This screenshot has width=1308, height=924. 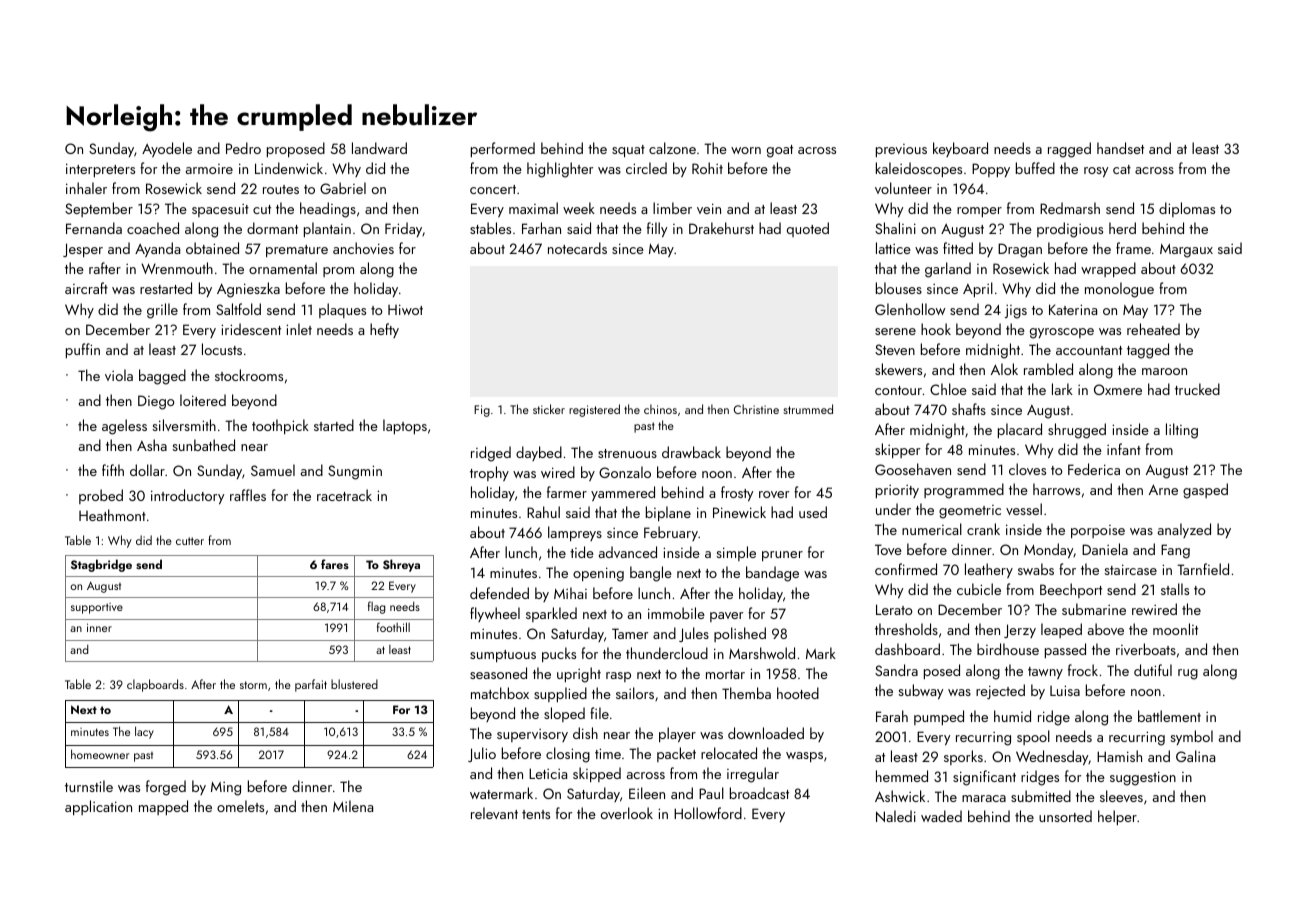 What do you see at coordinates (155, 685) in the screenshot?
I see `clapboards` at bounding box center [155, 685].
